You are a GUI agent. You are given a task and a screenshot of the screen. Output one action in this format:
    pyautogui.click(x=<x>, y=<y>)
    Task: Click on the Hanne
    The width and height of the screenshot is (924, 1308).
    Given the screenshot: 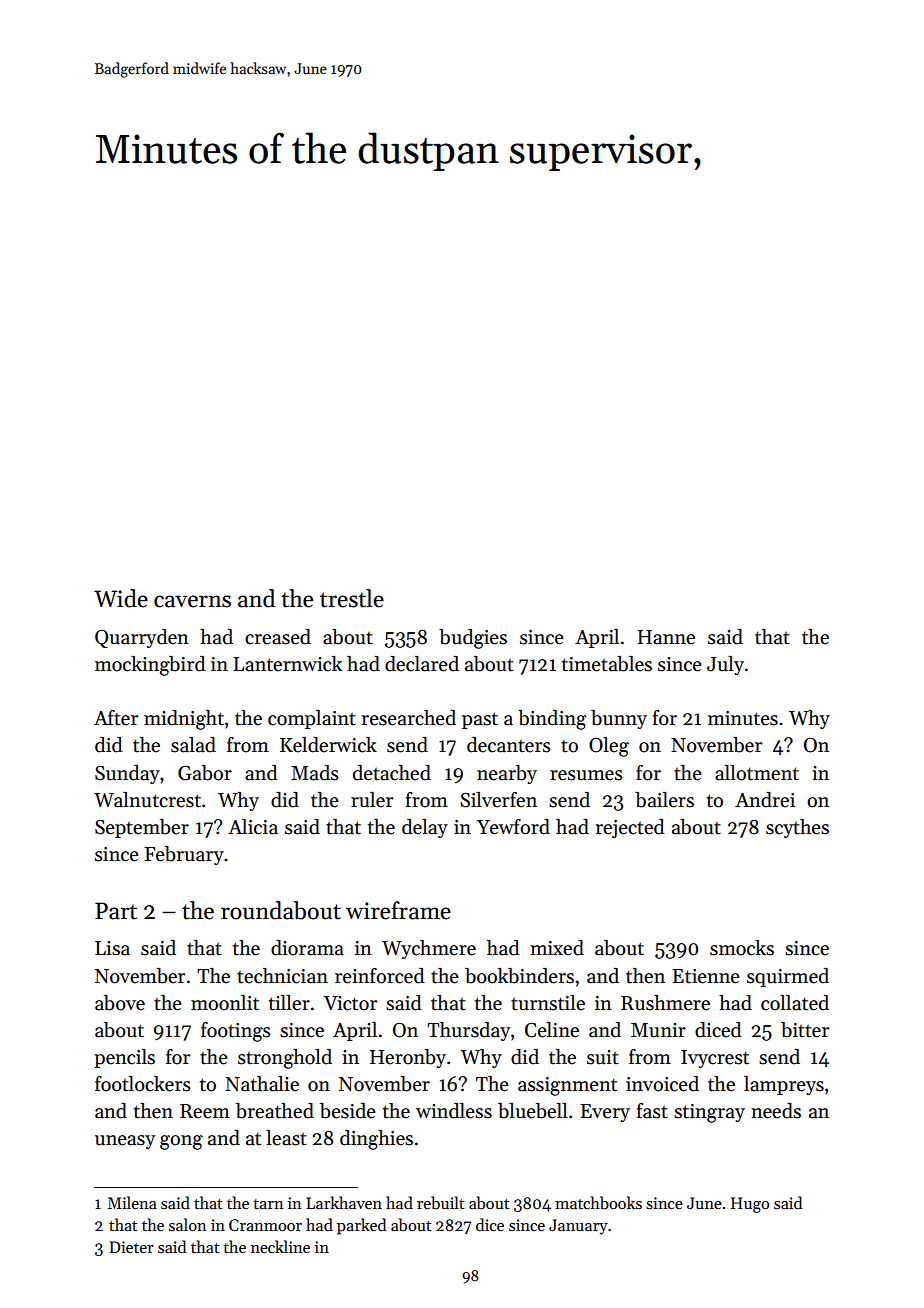 What is the action you would take?
    pyautogui.click(x=666, y=637)
